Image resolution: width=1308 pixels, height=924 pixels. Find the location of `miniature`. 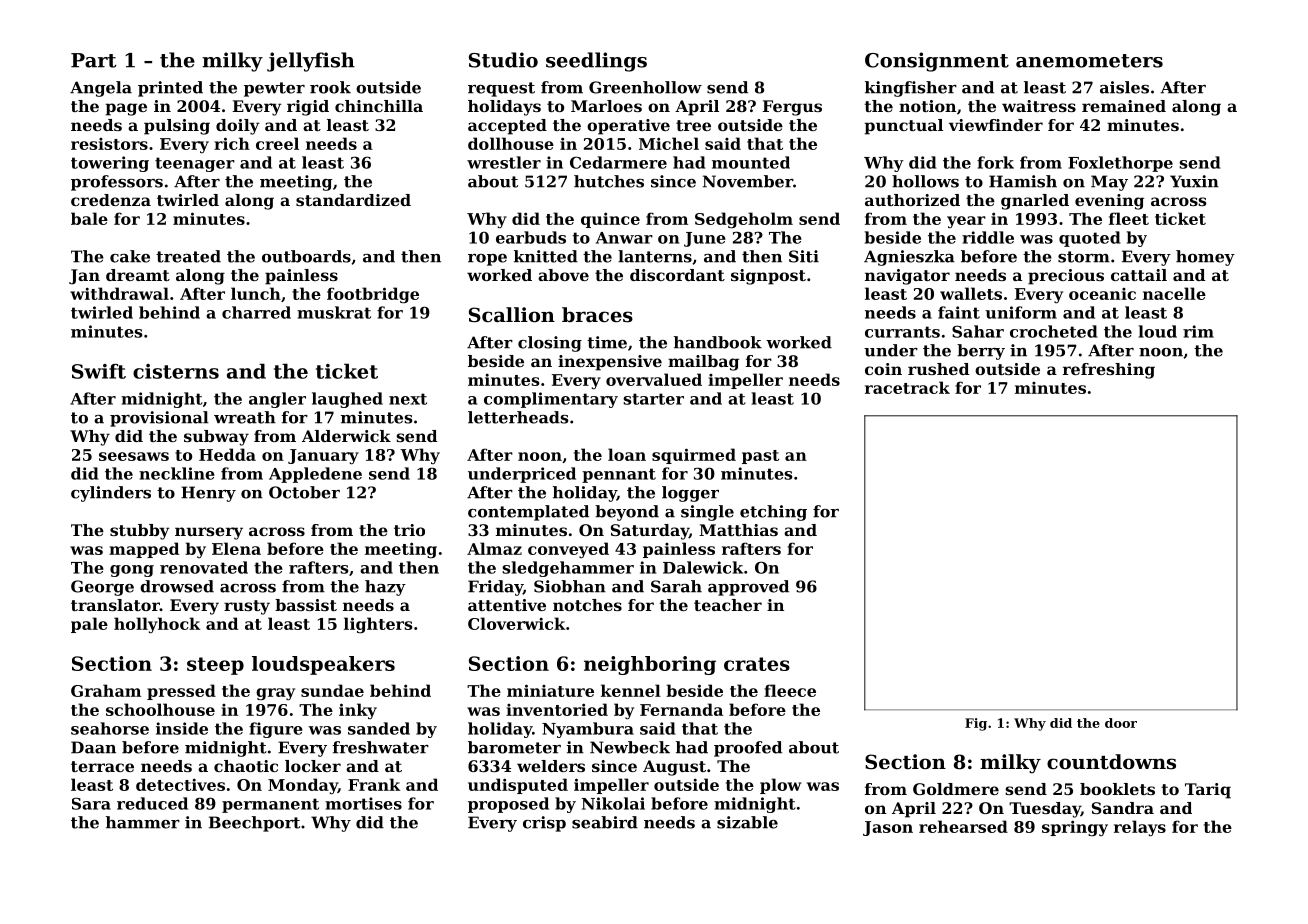

miniature is located at coordinates (550, 690).
